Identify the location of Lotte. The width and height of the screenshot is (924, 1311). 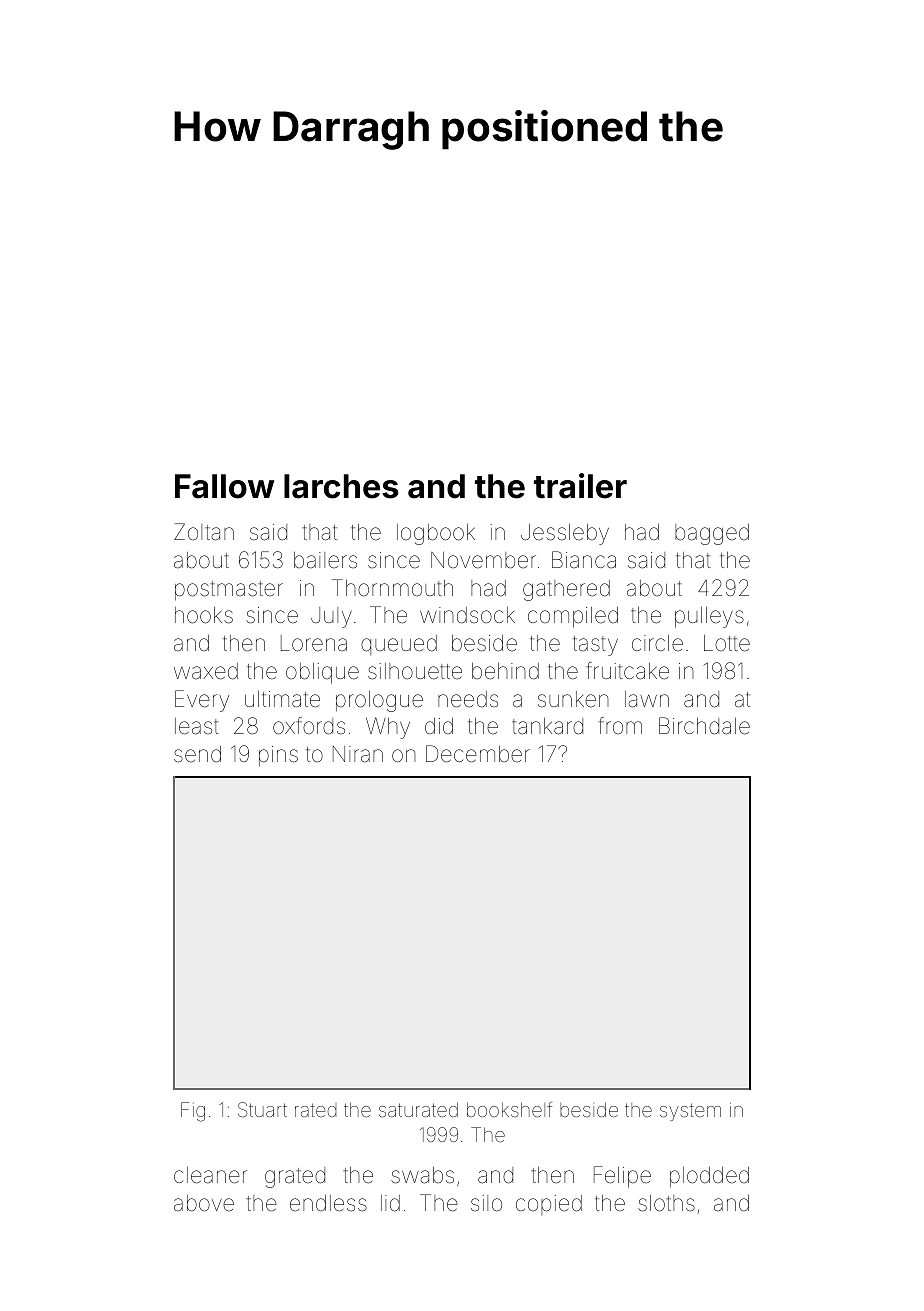
(727, 643).
